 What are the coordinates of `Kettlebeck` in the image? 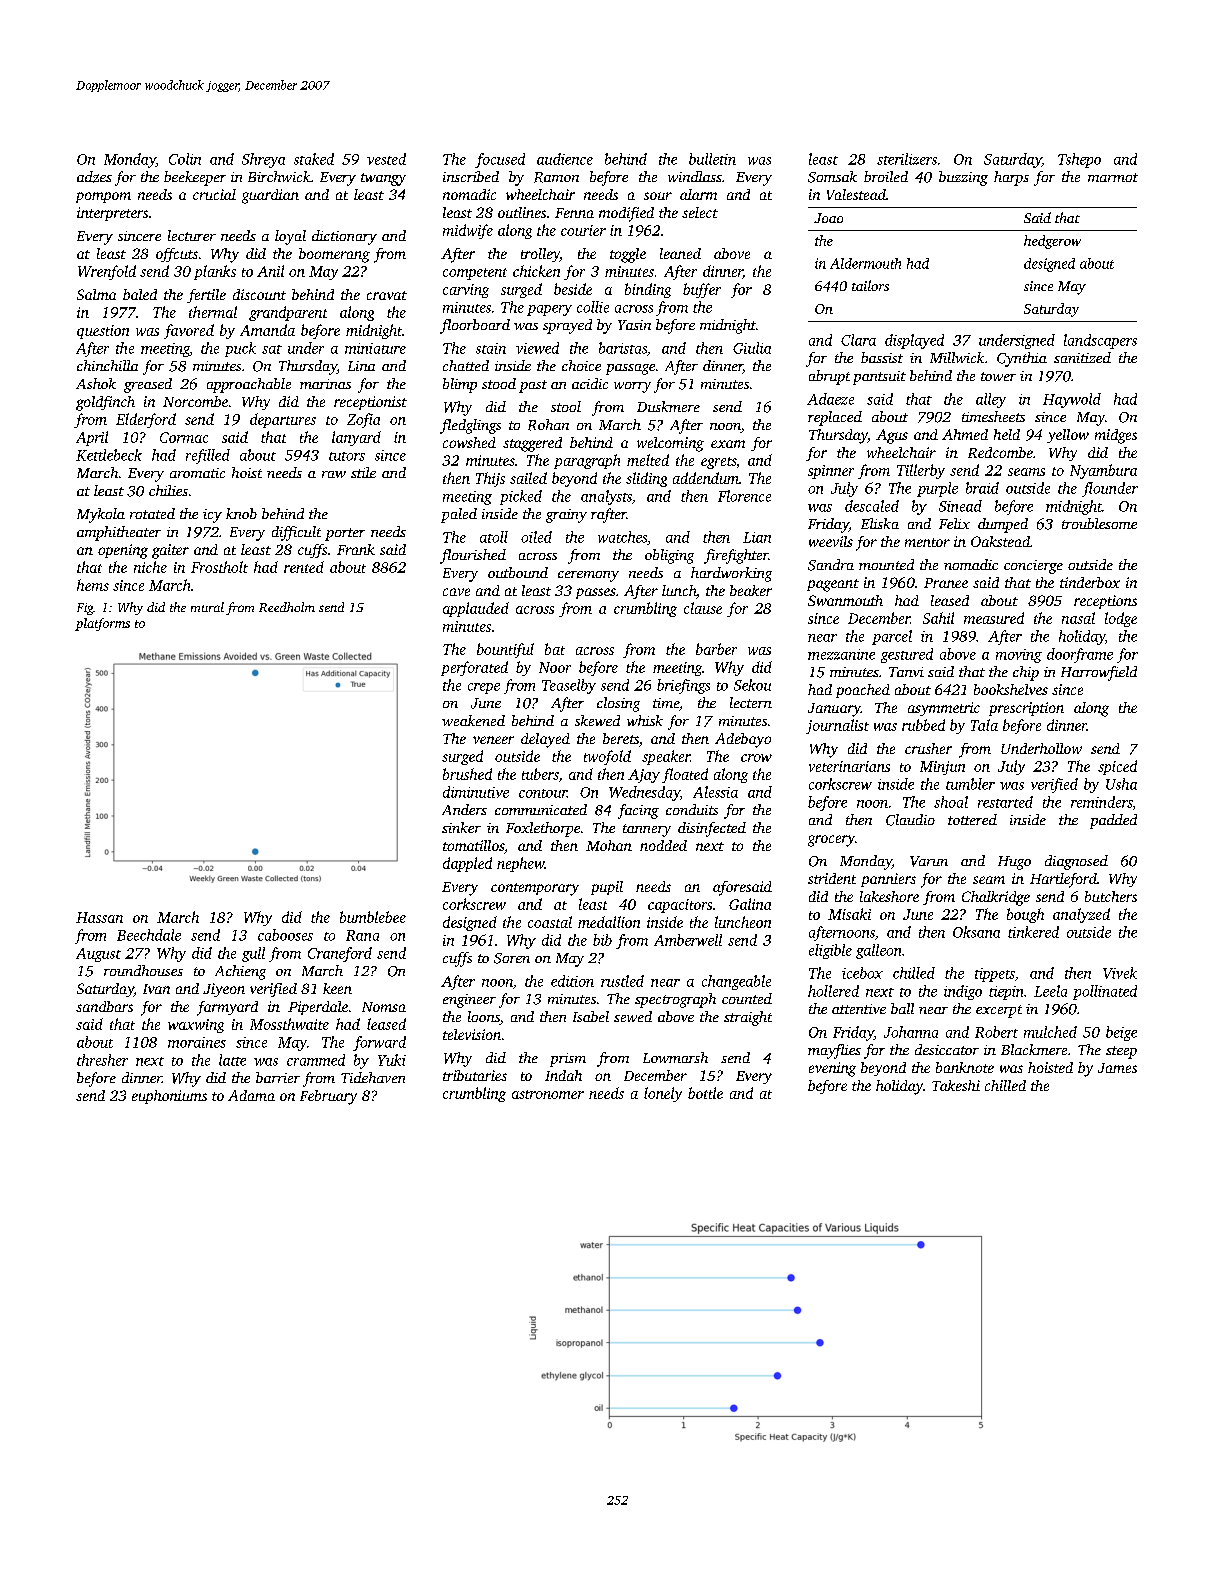 It's located at (109, 455).
